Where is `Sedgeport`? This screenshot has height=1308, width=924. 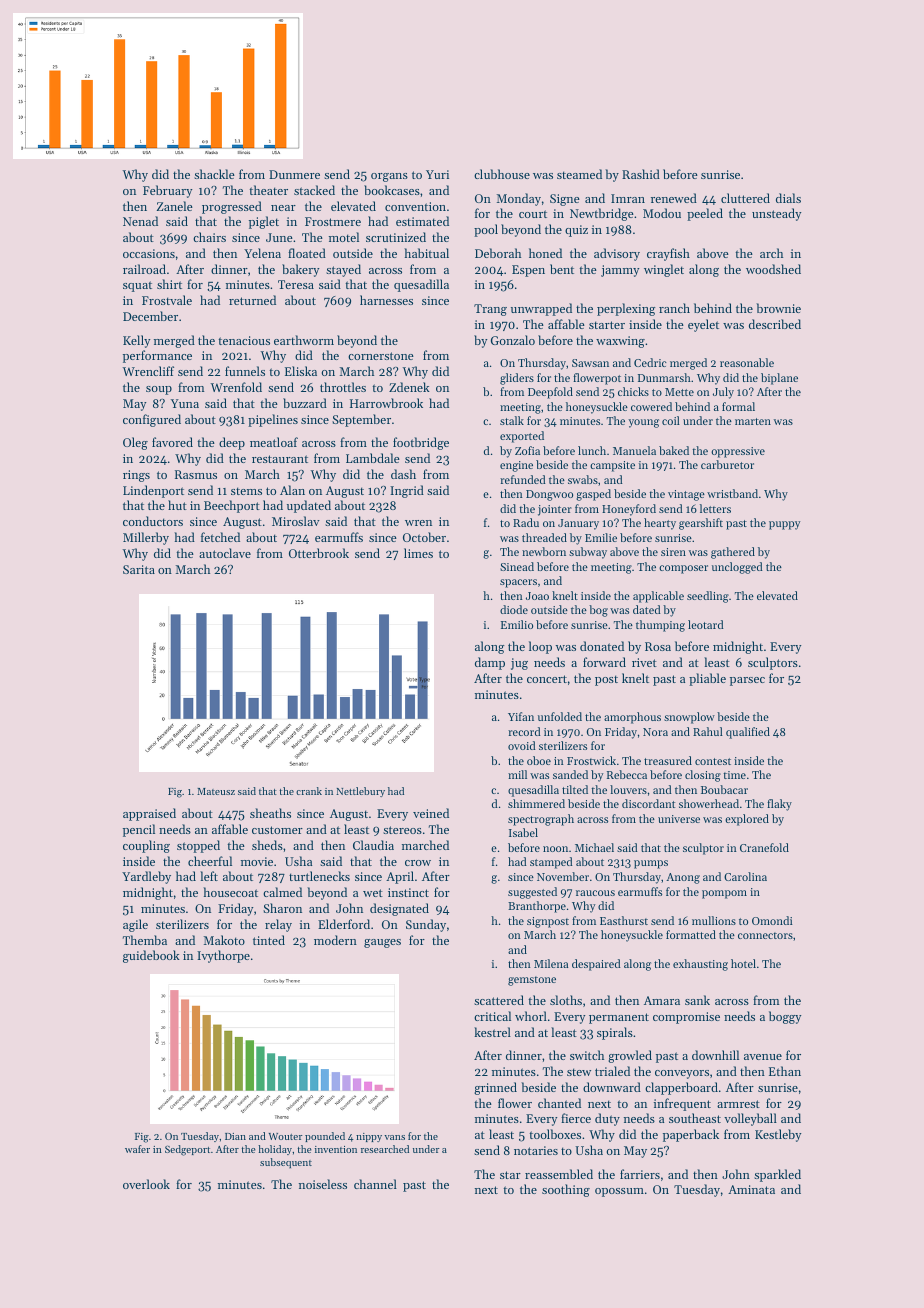
Sedgeport is located at coordinates (187, 1150).
